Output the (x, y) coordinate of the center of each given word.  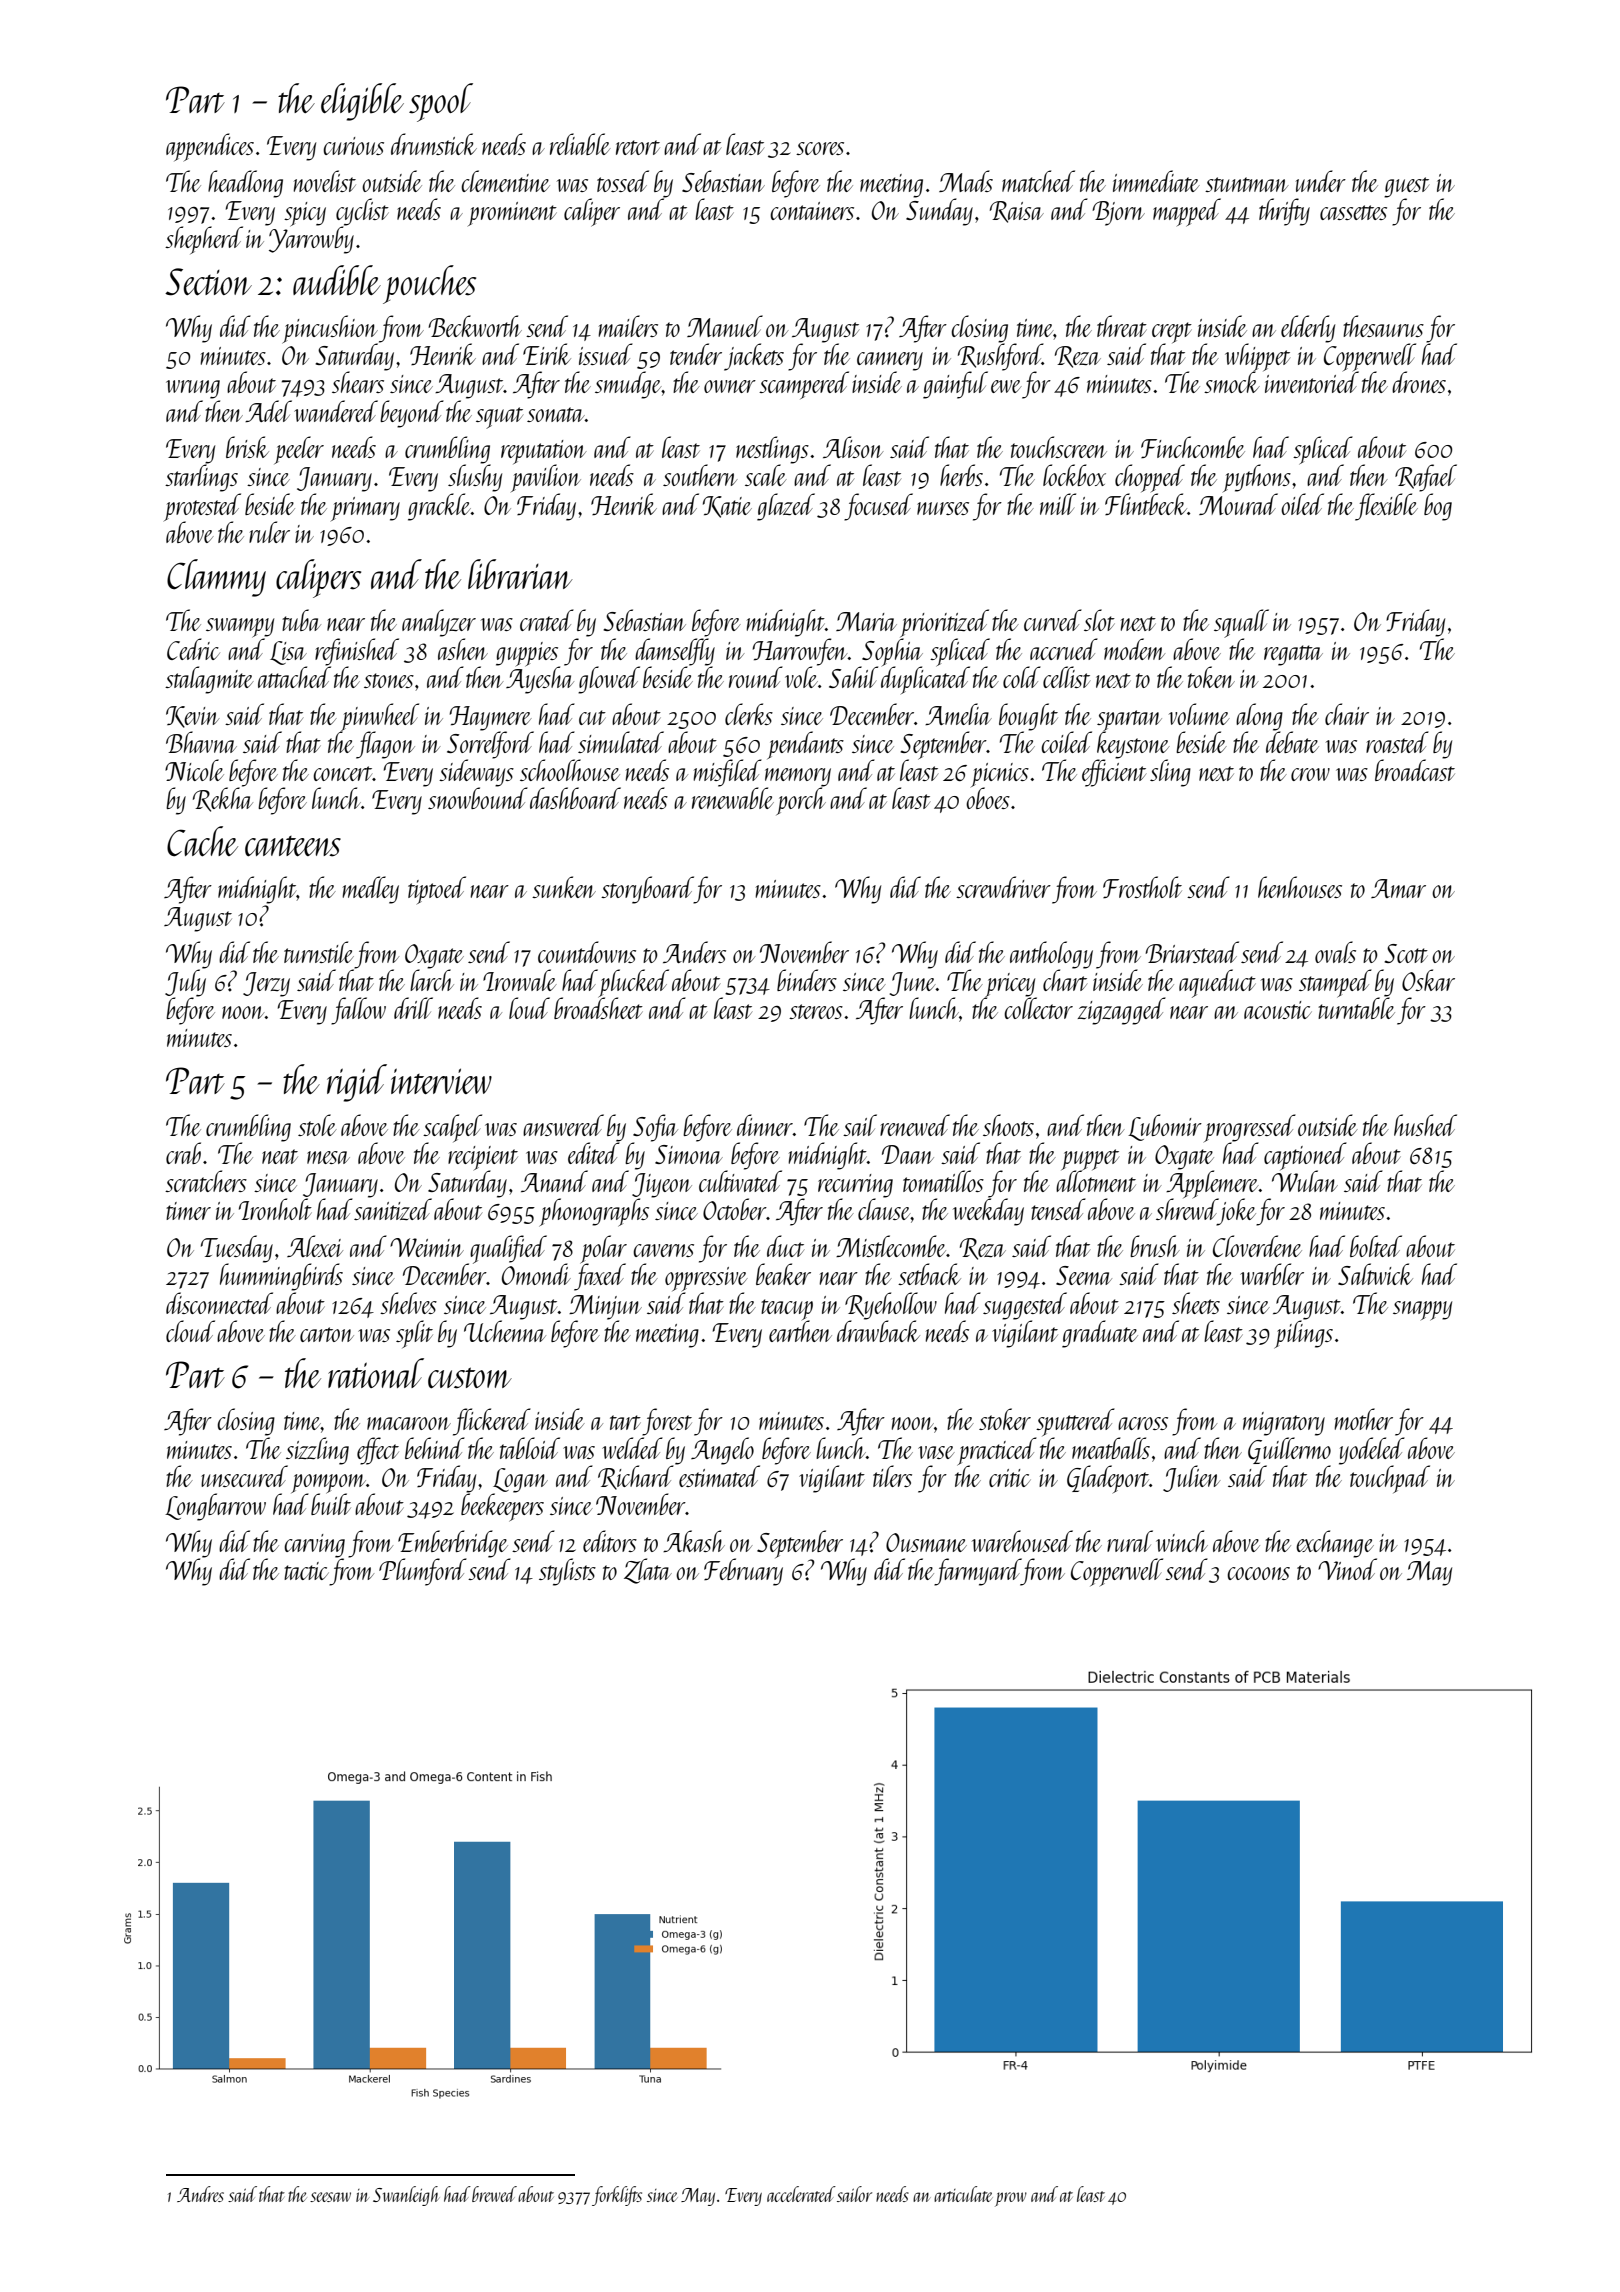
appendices (210, 147)
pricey (1010, 985)
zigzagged (1122, 1011)
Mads (966, 181)
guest (1406, 187)
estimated (719, 1476)
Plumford (423, 1572)
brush (1155, 1246)
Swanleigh (406, 2196)
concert (342, 773)
